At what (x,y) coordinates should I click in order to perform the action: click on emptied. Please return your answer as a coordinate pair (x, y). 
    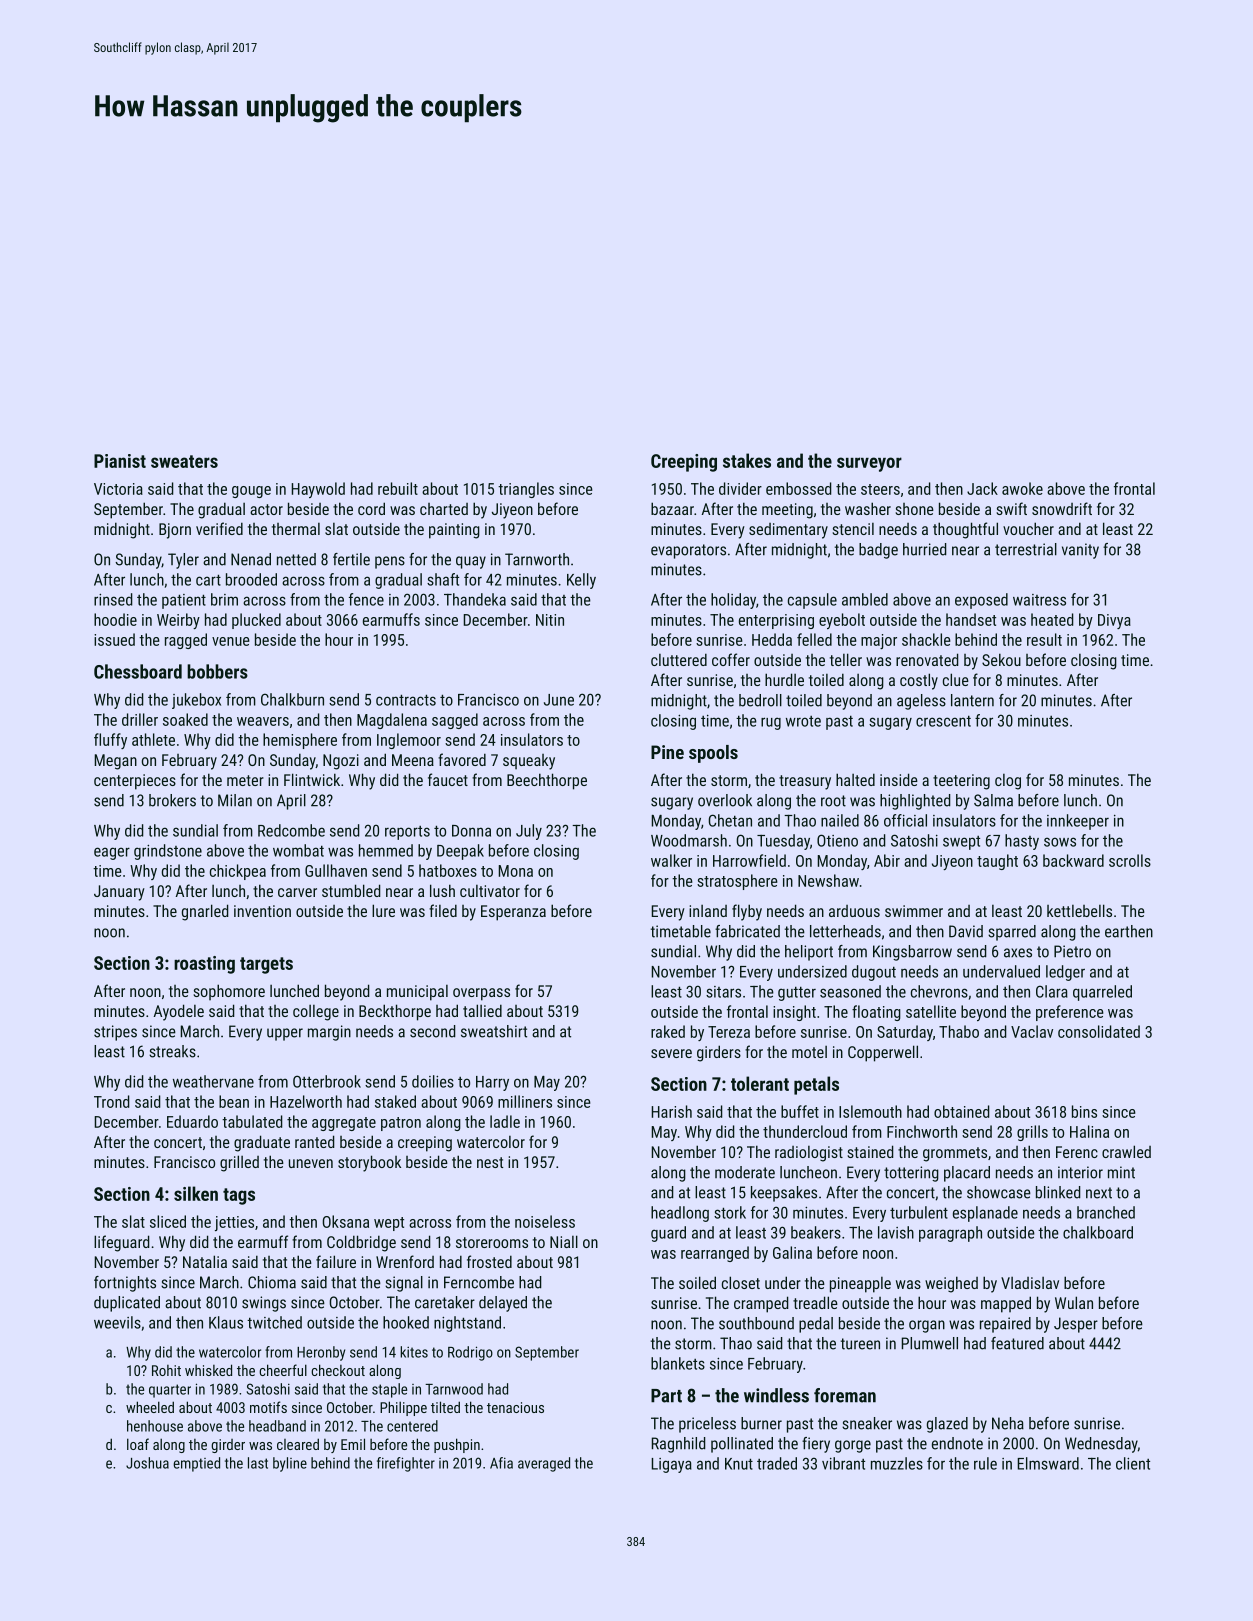
    Looking at the image, I should click on (196, 1464).
